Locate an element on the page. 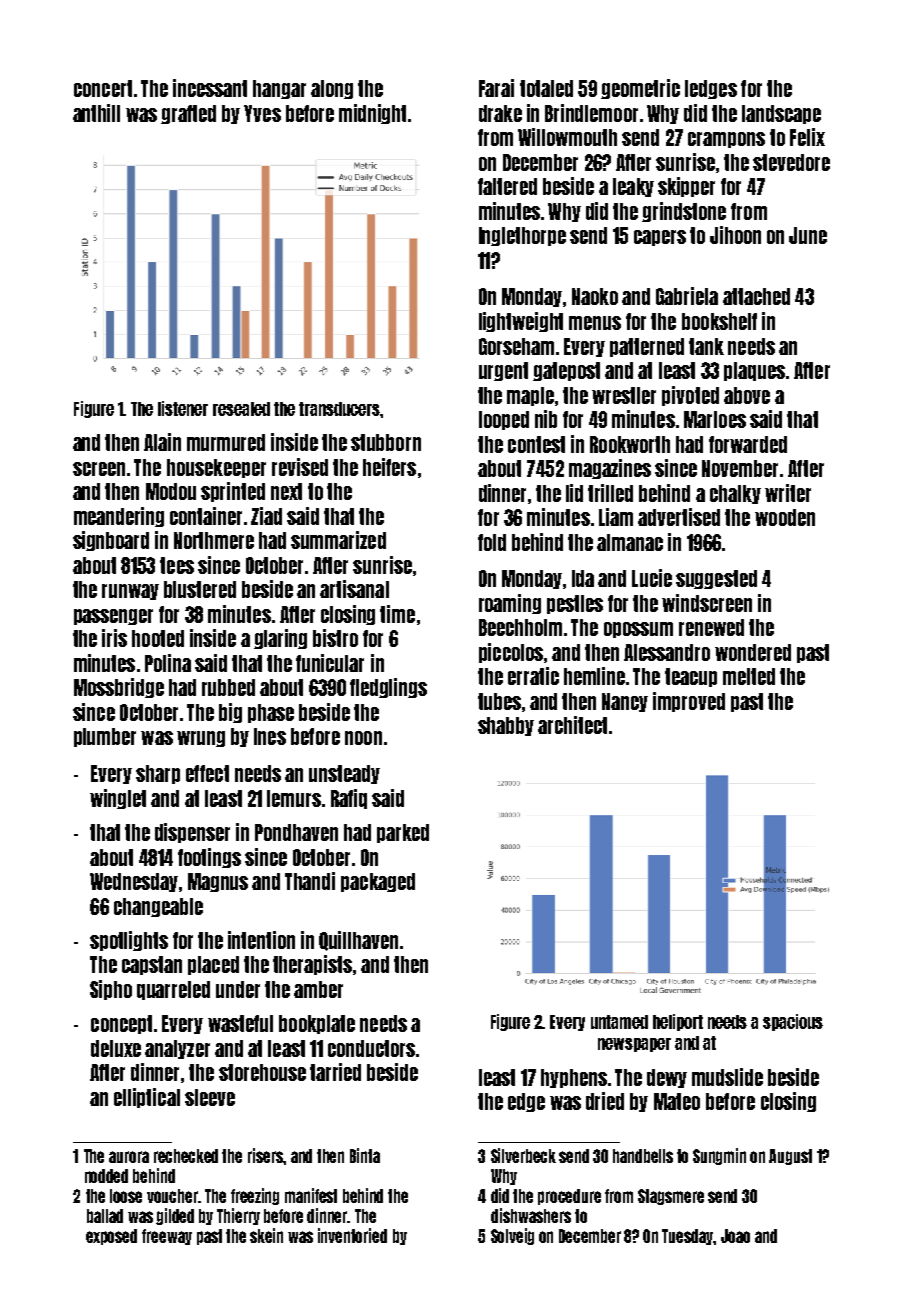  Solveig is located at coordinates (512, 1236).
